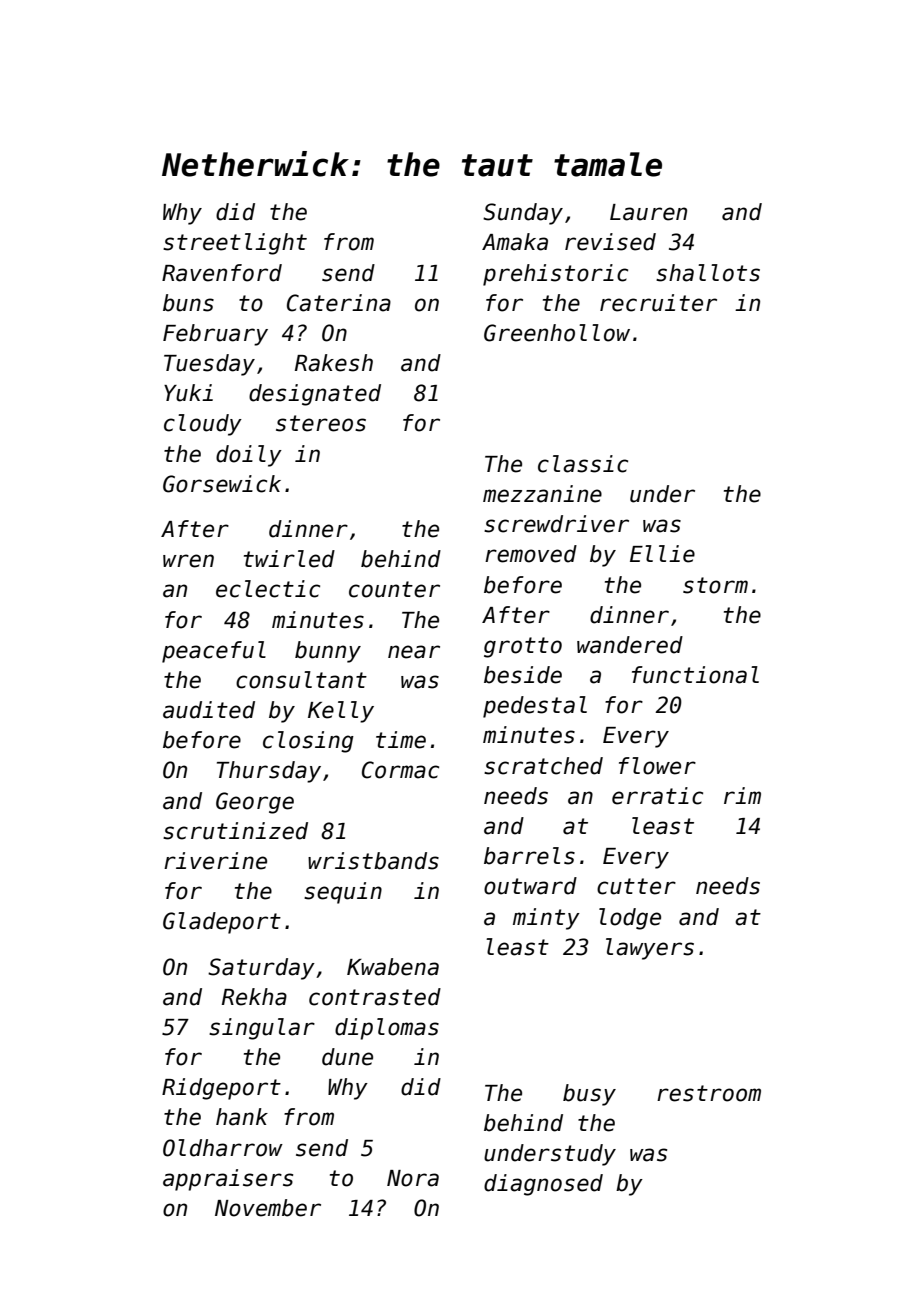 This page has height=1311, width=924. Describe the element at coordinates (650, 949) in the page. I see `lawyers` at that location.
